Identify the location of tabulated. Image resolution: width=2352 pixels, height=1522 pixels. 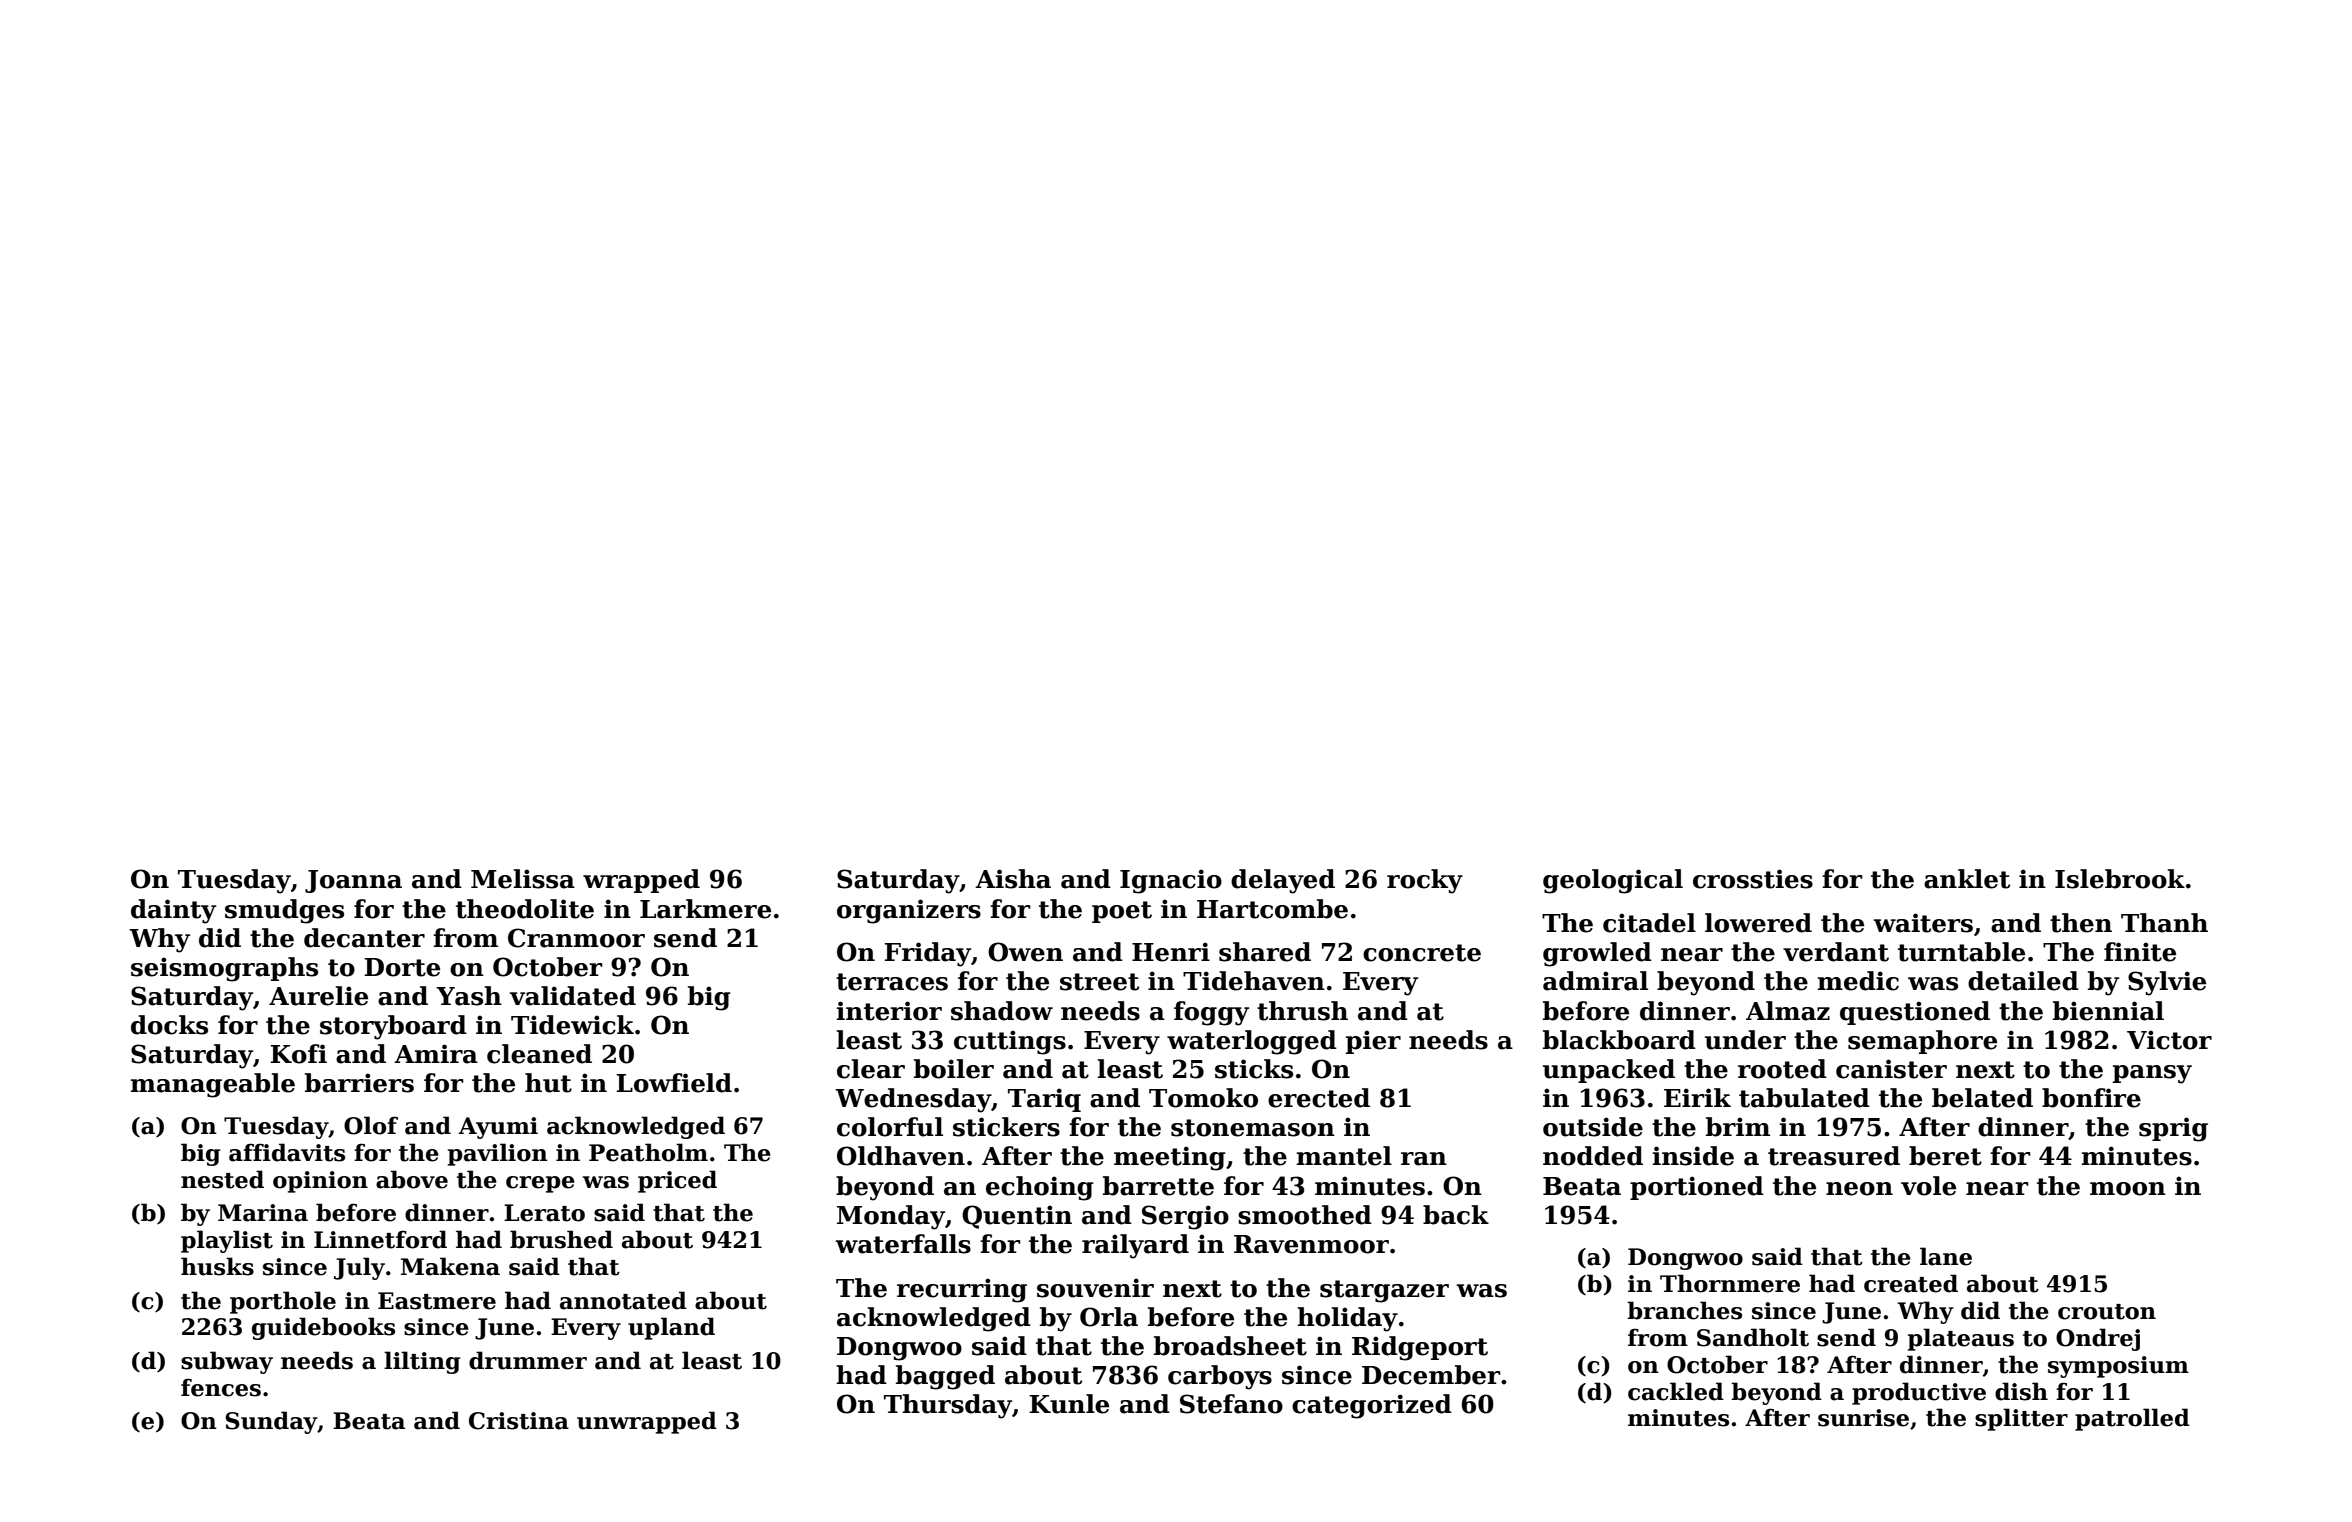
(1804, 1098).
